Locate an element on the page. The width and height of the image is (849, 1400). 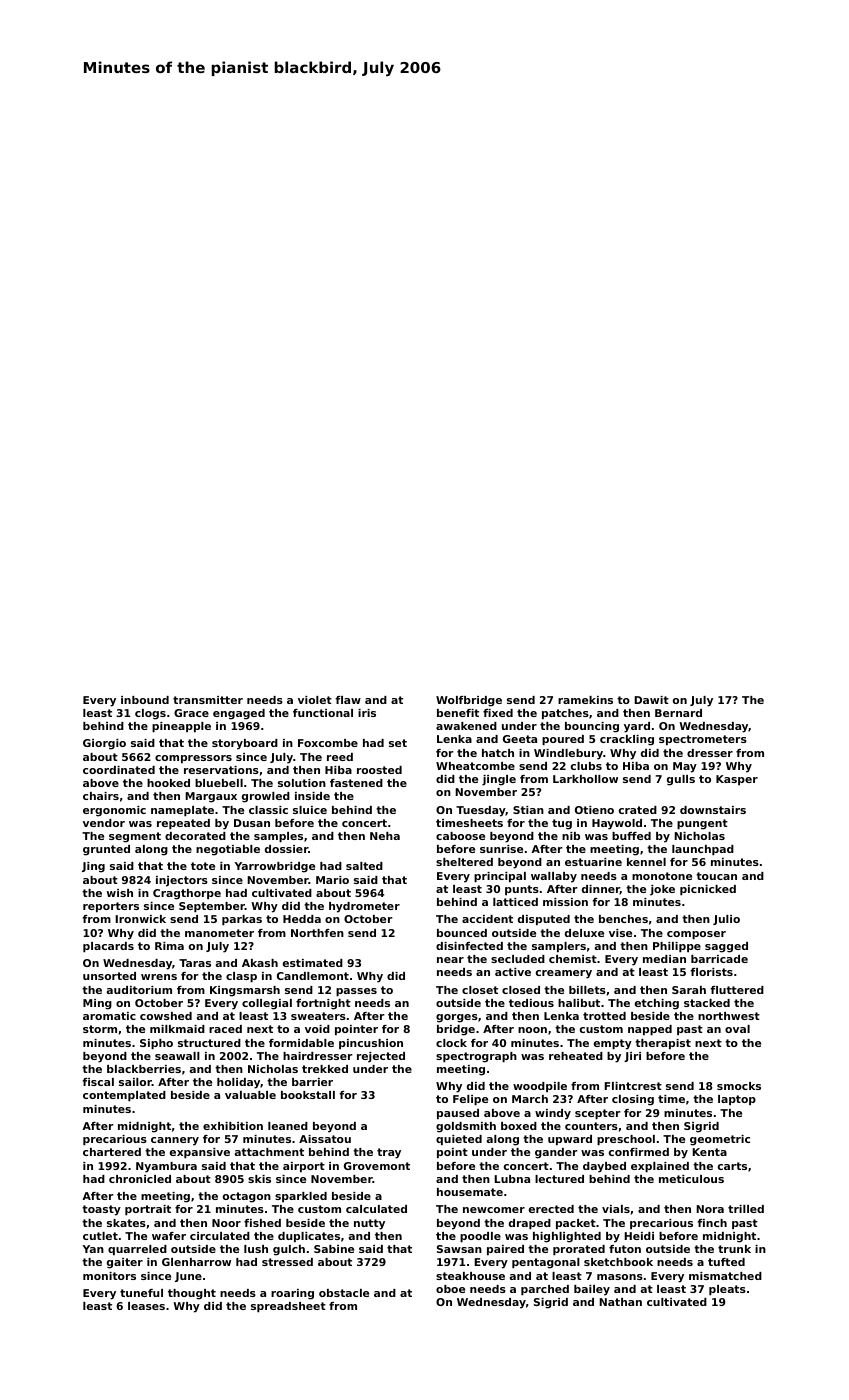
Lubna is located at coordinates (512, 1179).
